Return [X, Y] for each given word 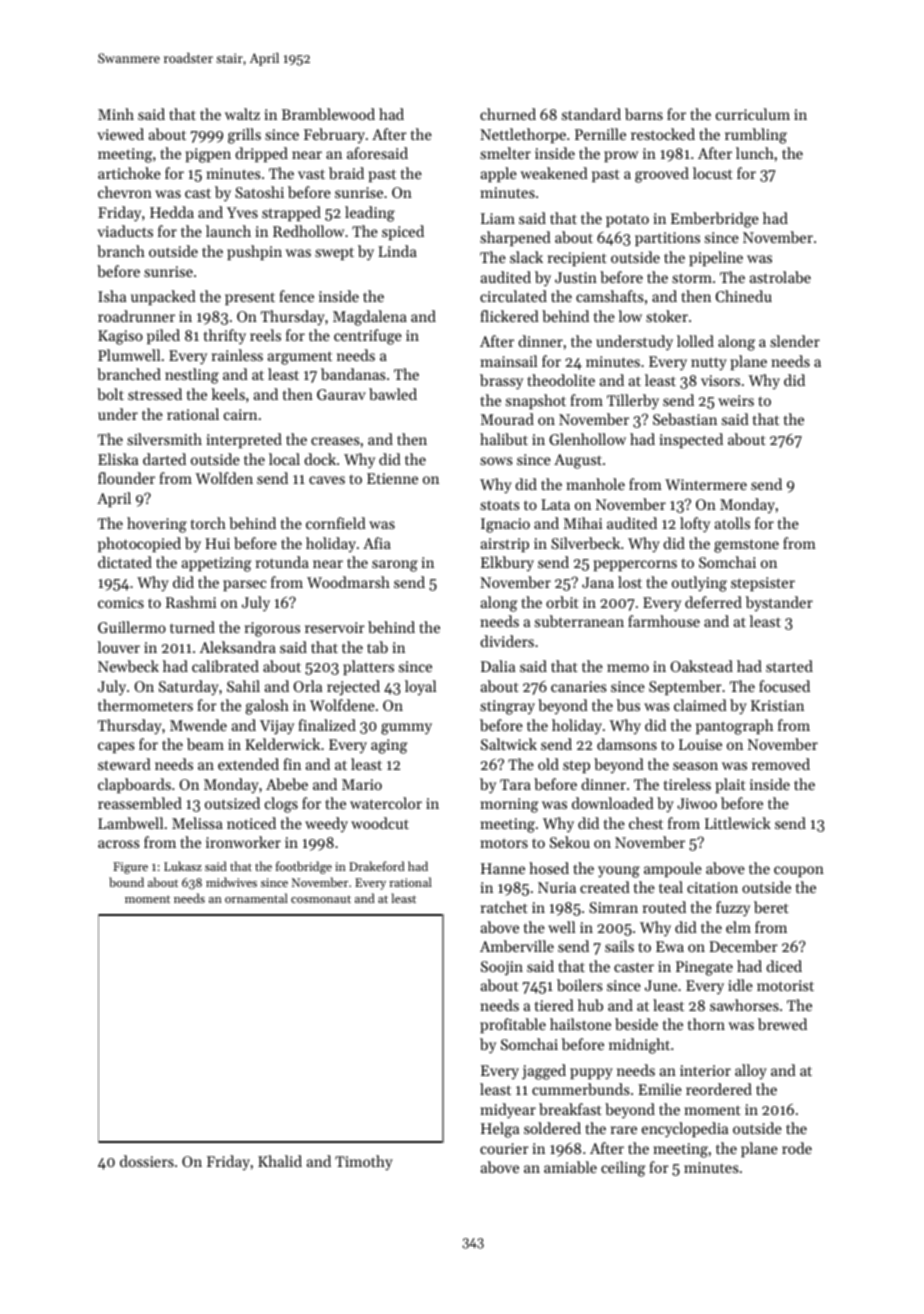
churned [508, 114]
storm [692, 278]
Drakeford [377, 866]
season [695, 766]
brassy [501, 382]
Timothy [364, 1163]
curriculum [753, 114]
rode [797, 1148]
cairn [240, 414]
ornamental [256, 898]
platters [368, 667]
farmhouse [664, 621]
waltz [242, 114]
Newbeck [128, 666]
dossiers [147, 1161]
